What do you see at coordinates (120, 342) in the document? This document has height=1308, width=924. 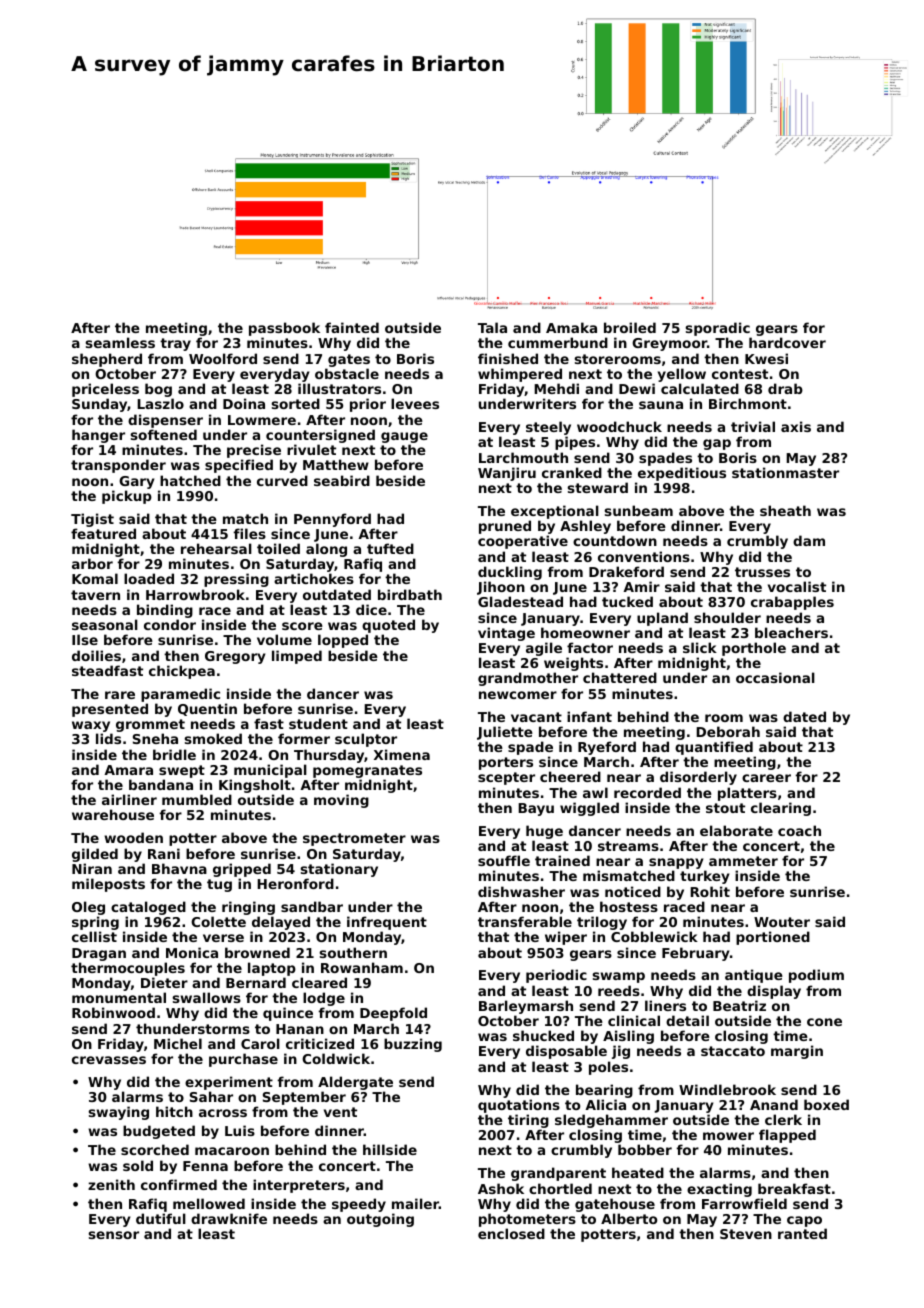 I see `seamless` at bounding box center [120, 342].
